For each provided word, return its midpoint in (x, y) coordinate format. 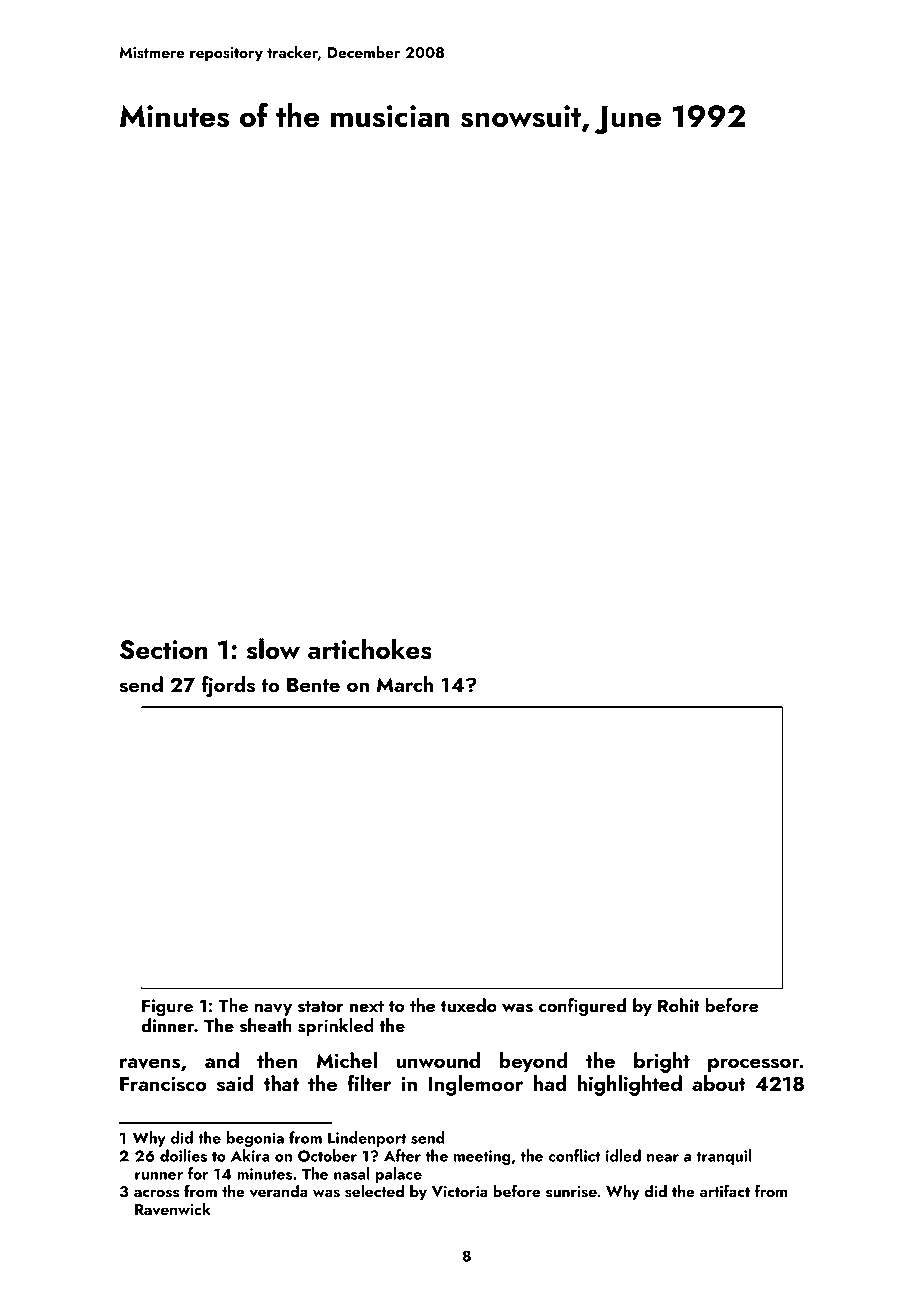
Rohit (679, 1005)
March (404, 684)
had (550, 1083)
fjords (228, 686)
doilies (183, 1155)
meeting (482, 1157)
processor (754, 1065)
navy (273, 1009)
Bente (313, 685)
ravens (150, 1063)
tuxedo (469, 1005)
